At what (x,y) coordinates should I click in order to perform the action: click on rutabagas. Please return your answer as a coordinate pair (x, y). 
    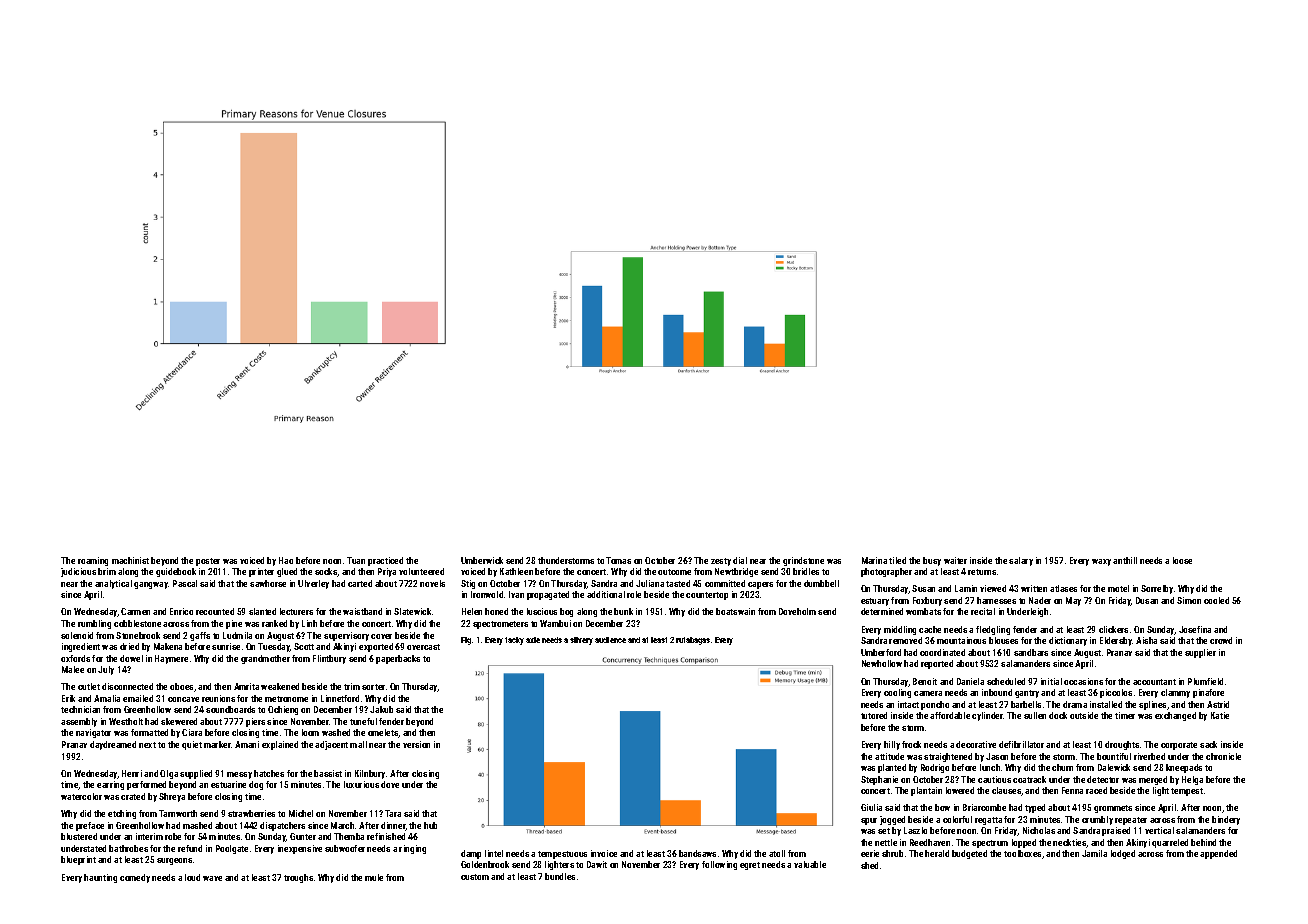
    Looking at the image, I should click on (693, 641).
